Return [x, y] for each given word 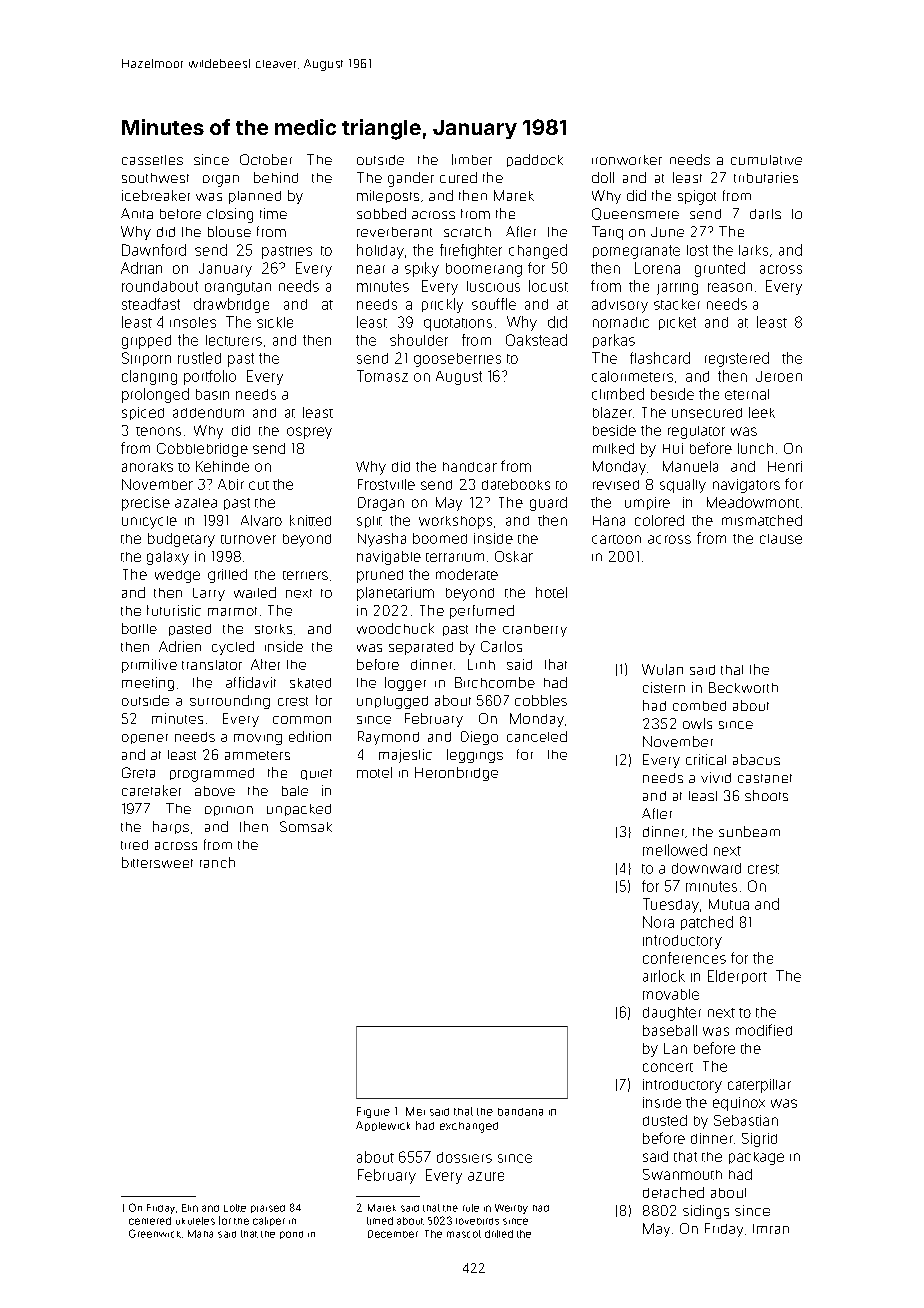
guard [548, 504]
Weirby [511, 1209]
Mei [415, 1111]
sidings [706, 1212]
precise [146, 504]
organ [221, 181]
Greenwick [155, 1233]
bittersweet [157, 862]
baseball [670, 1030]
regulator [696, 432]
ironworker [627, 160]
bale [295, 791]
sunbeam [749, 831]
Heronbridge [456, 774]
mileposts [388, 196]
